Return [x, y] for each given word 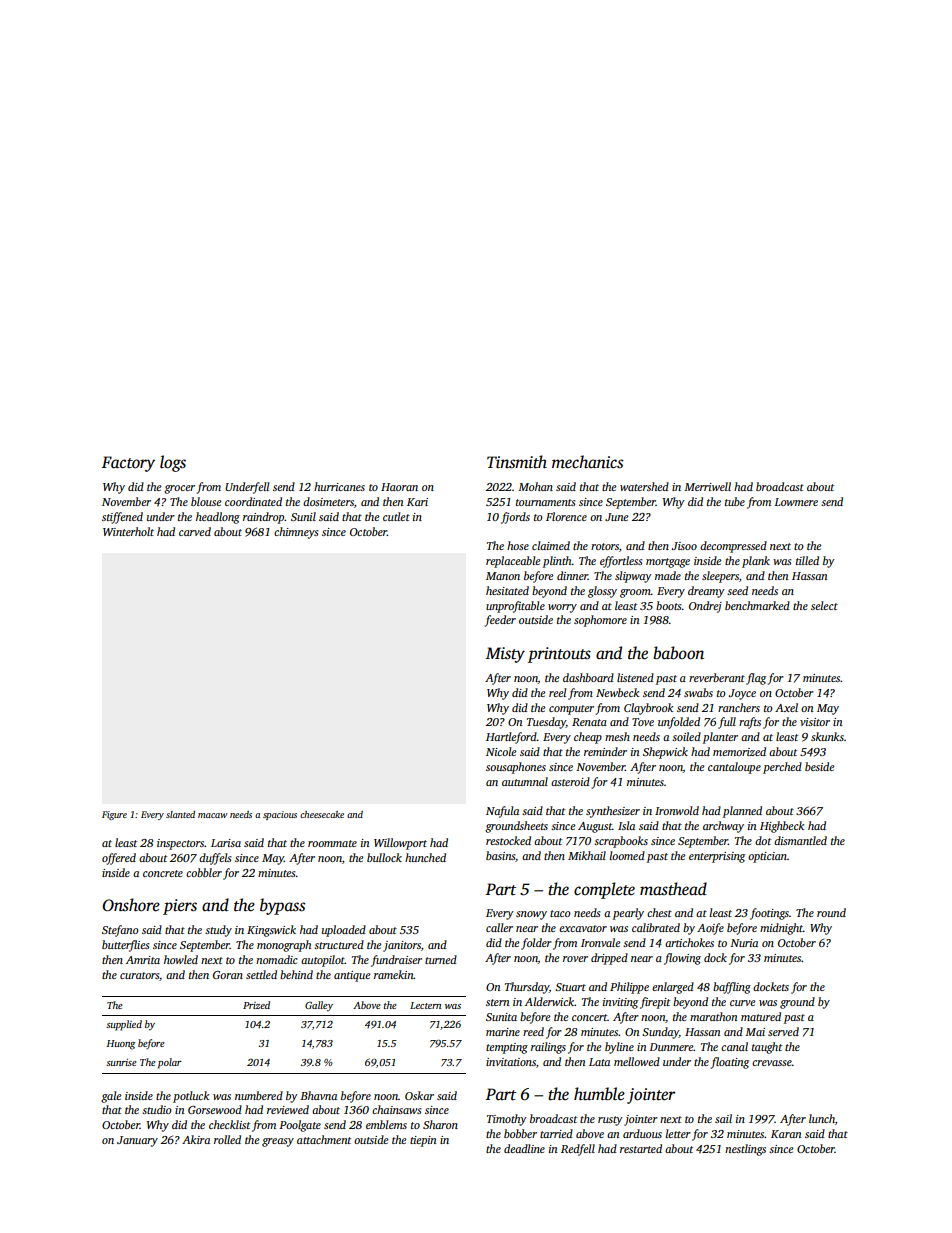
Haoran [399, 487]
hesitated [507, 590]
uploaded [344, 931]
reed [533, 1031]
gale [111, 1097]
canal [734, 1046]
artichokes [689, 942]
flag [756, 679]
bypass [282, 906]
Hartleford [511, 738]
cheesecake [322, 814]
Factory [128, 464]
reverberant [717, 677]
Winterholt [128, 531]
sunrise [121, 1062]
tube [735, 501]
